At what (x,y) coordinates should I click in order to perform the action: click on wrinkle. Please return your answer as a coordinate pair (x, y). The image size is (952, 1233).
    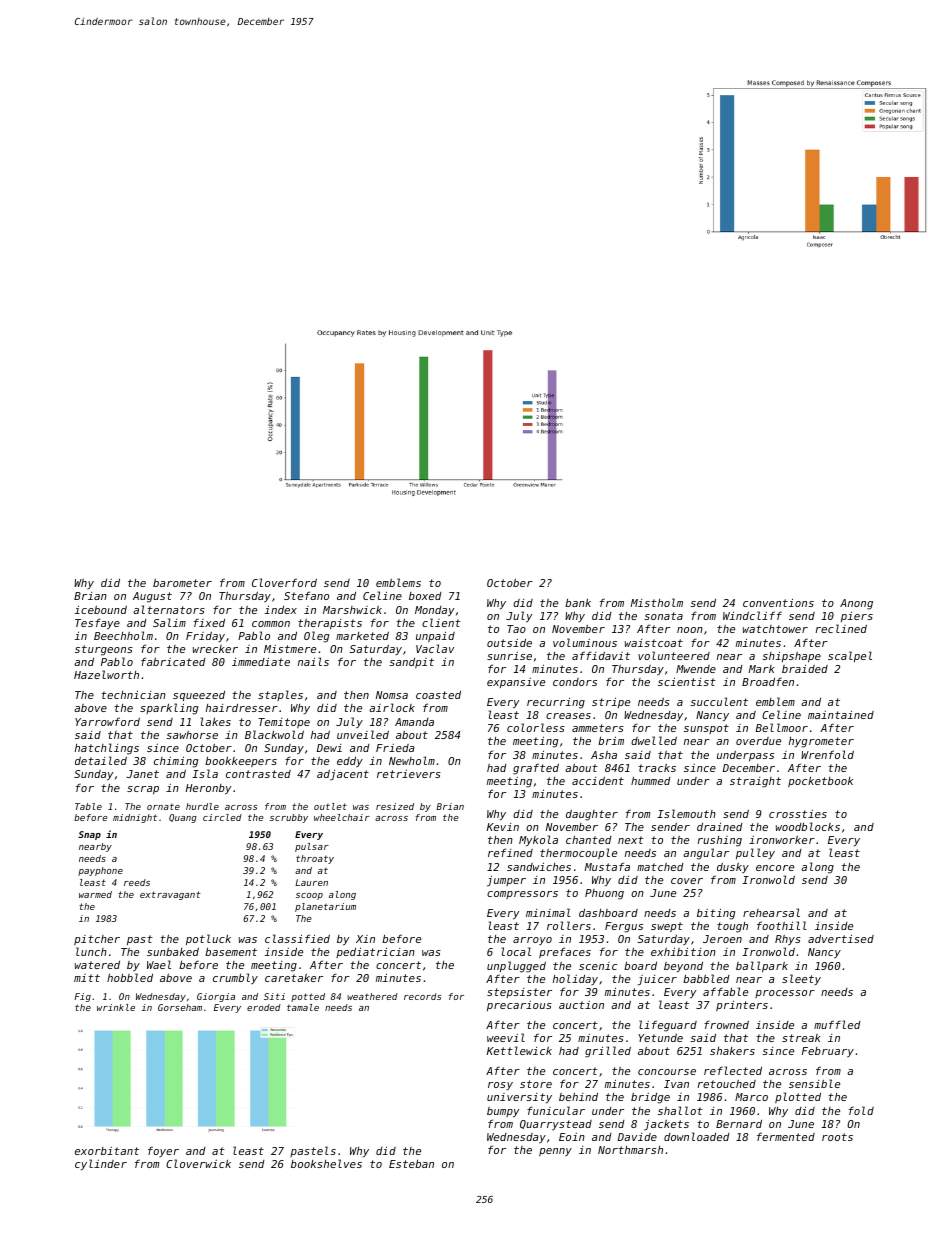
    Looking at the image, I should click on (116, 1007).
